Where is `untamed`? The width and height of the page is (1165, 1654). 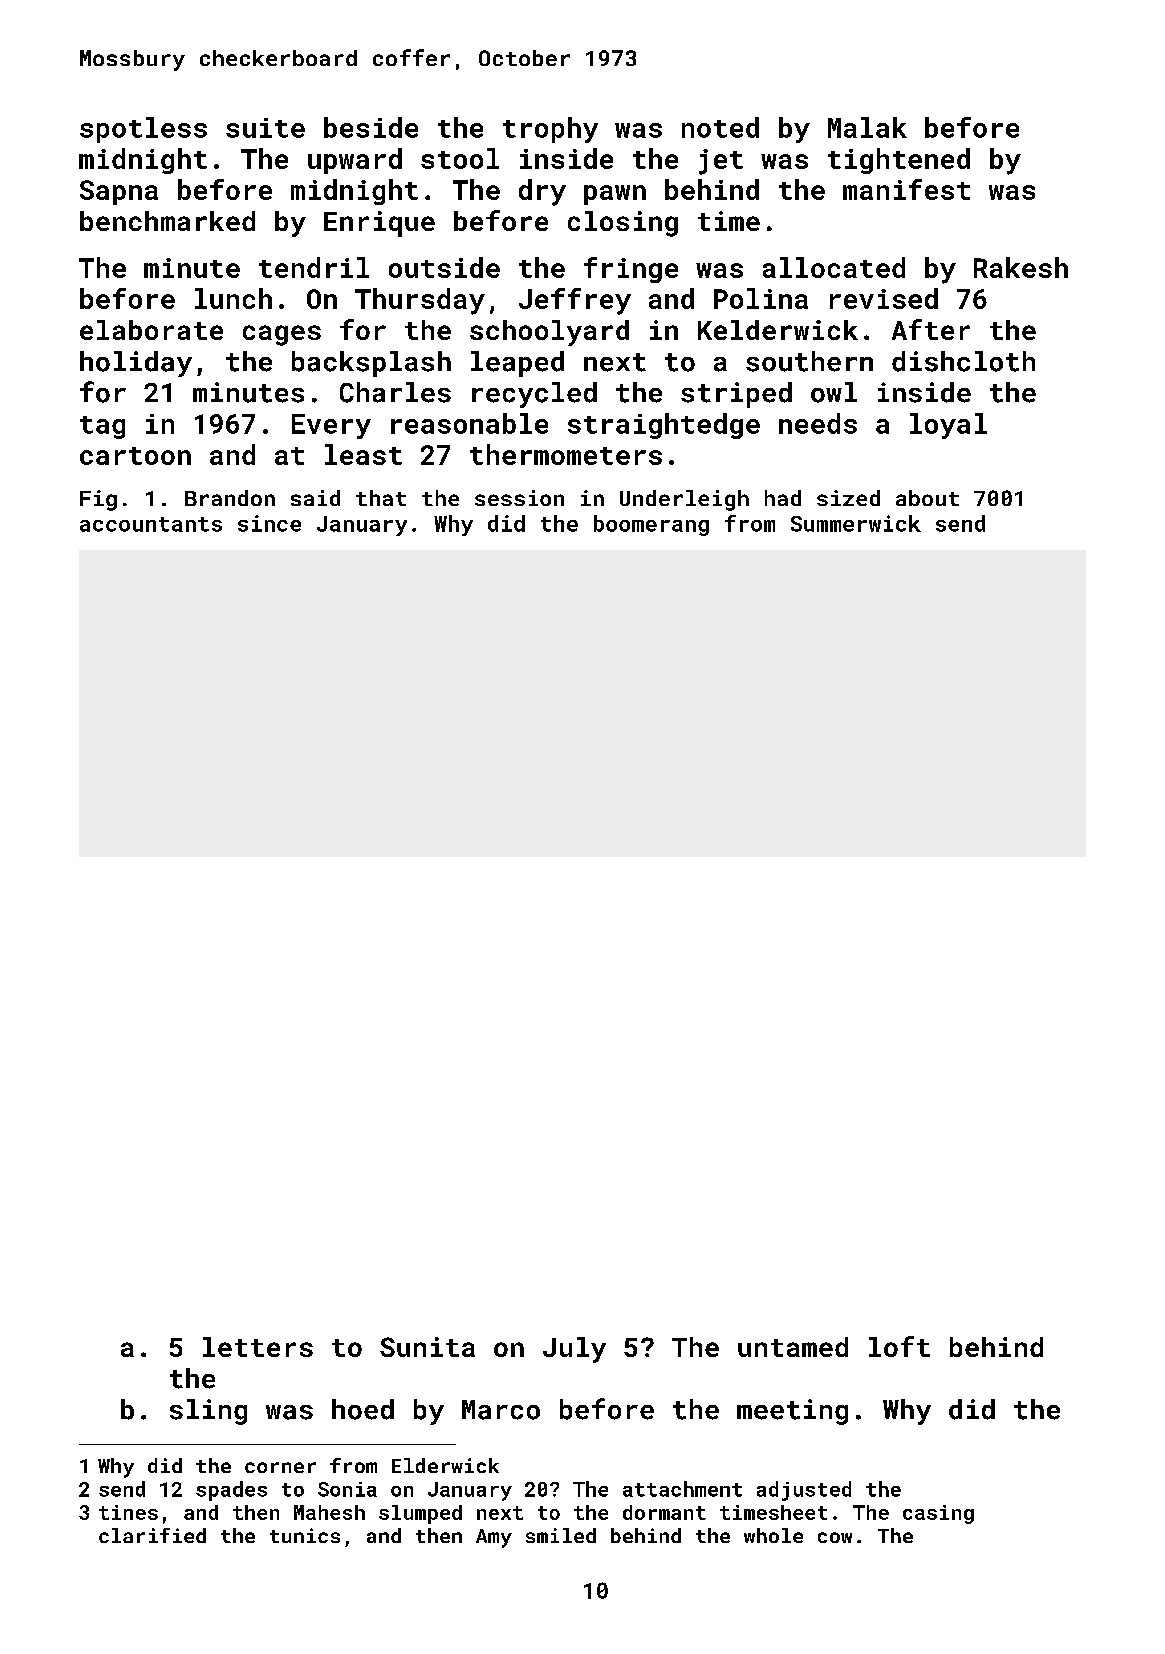 untamed is located at coordinates (793, 1347).
